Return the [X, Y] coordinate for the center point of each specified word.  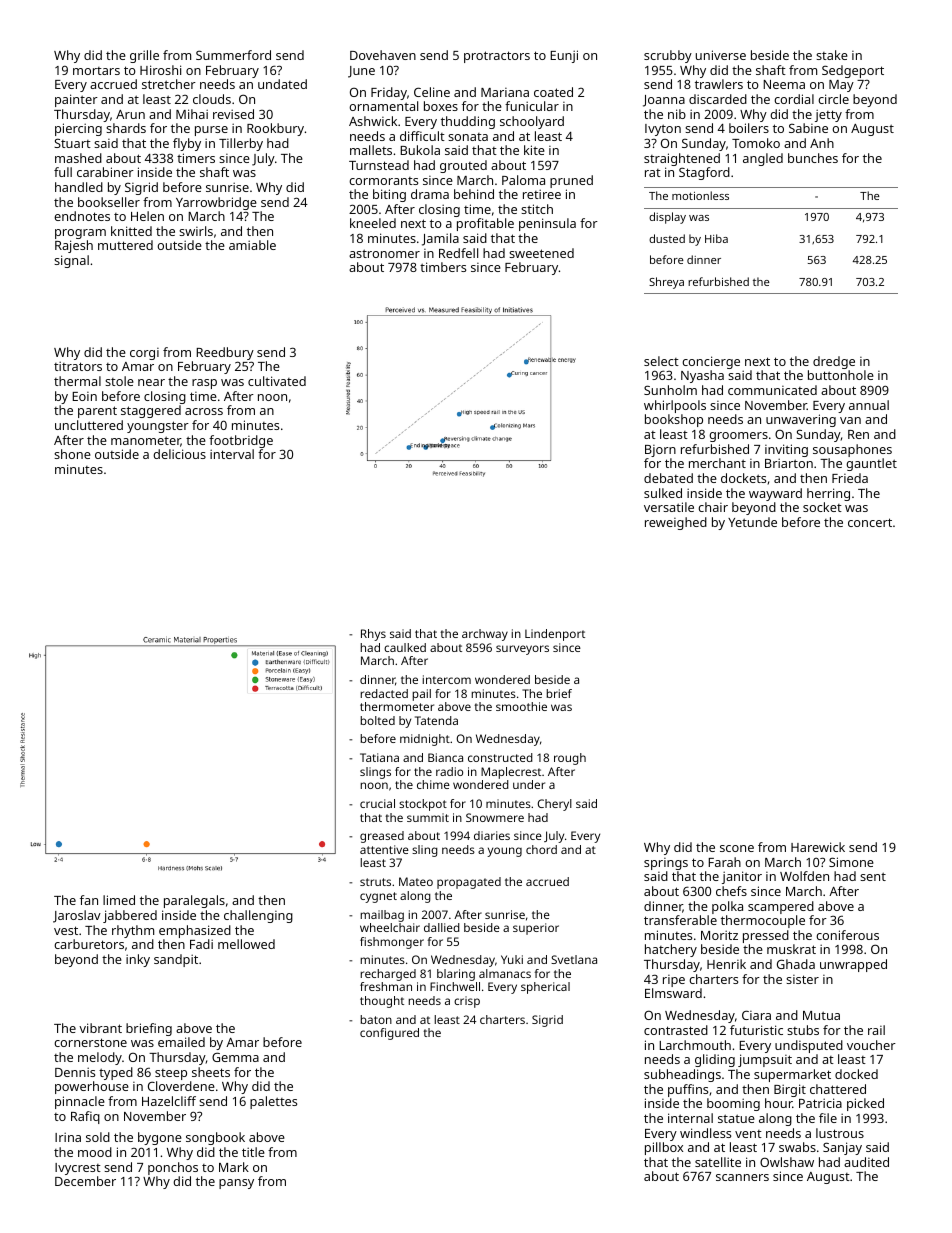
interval [232, 454]
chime [433, 784]
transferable [680, 920]
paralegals [194, 901]
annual [869, 405]
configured [389, 1034]
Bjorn [660, 451]
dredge [834, 362]
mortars [96, 71]
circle [833, 99]
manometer [146, 441]
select [661, 361]
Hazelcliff [169, 1101]
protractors [497, 57]
